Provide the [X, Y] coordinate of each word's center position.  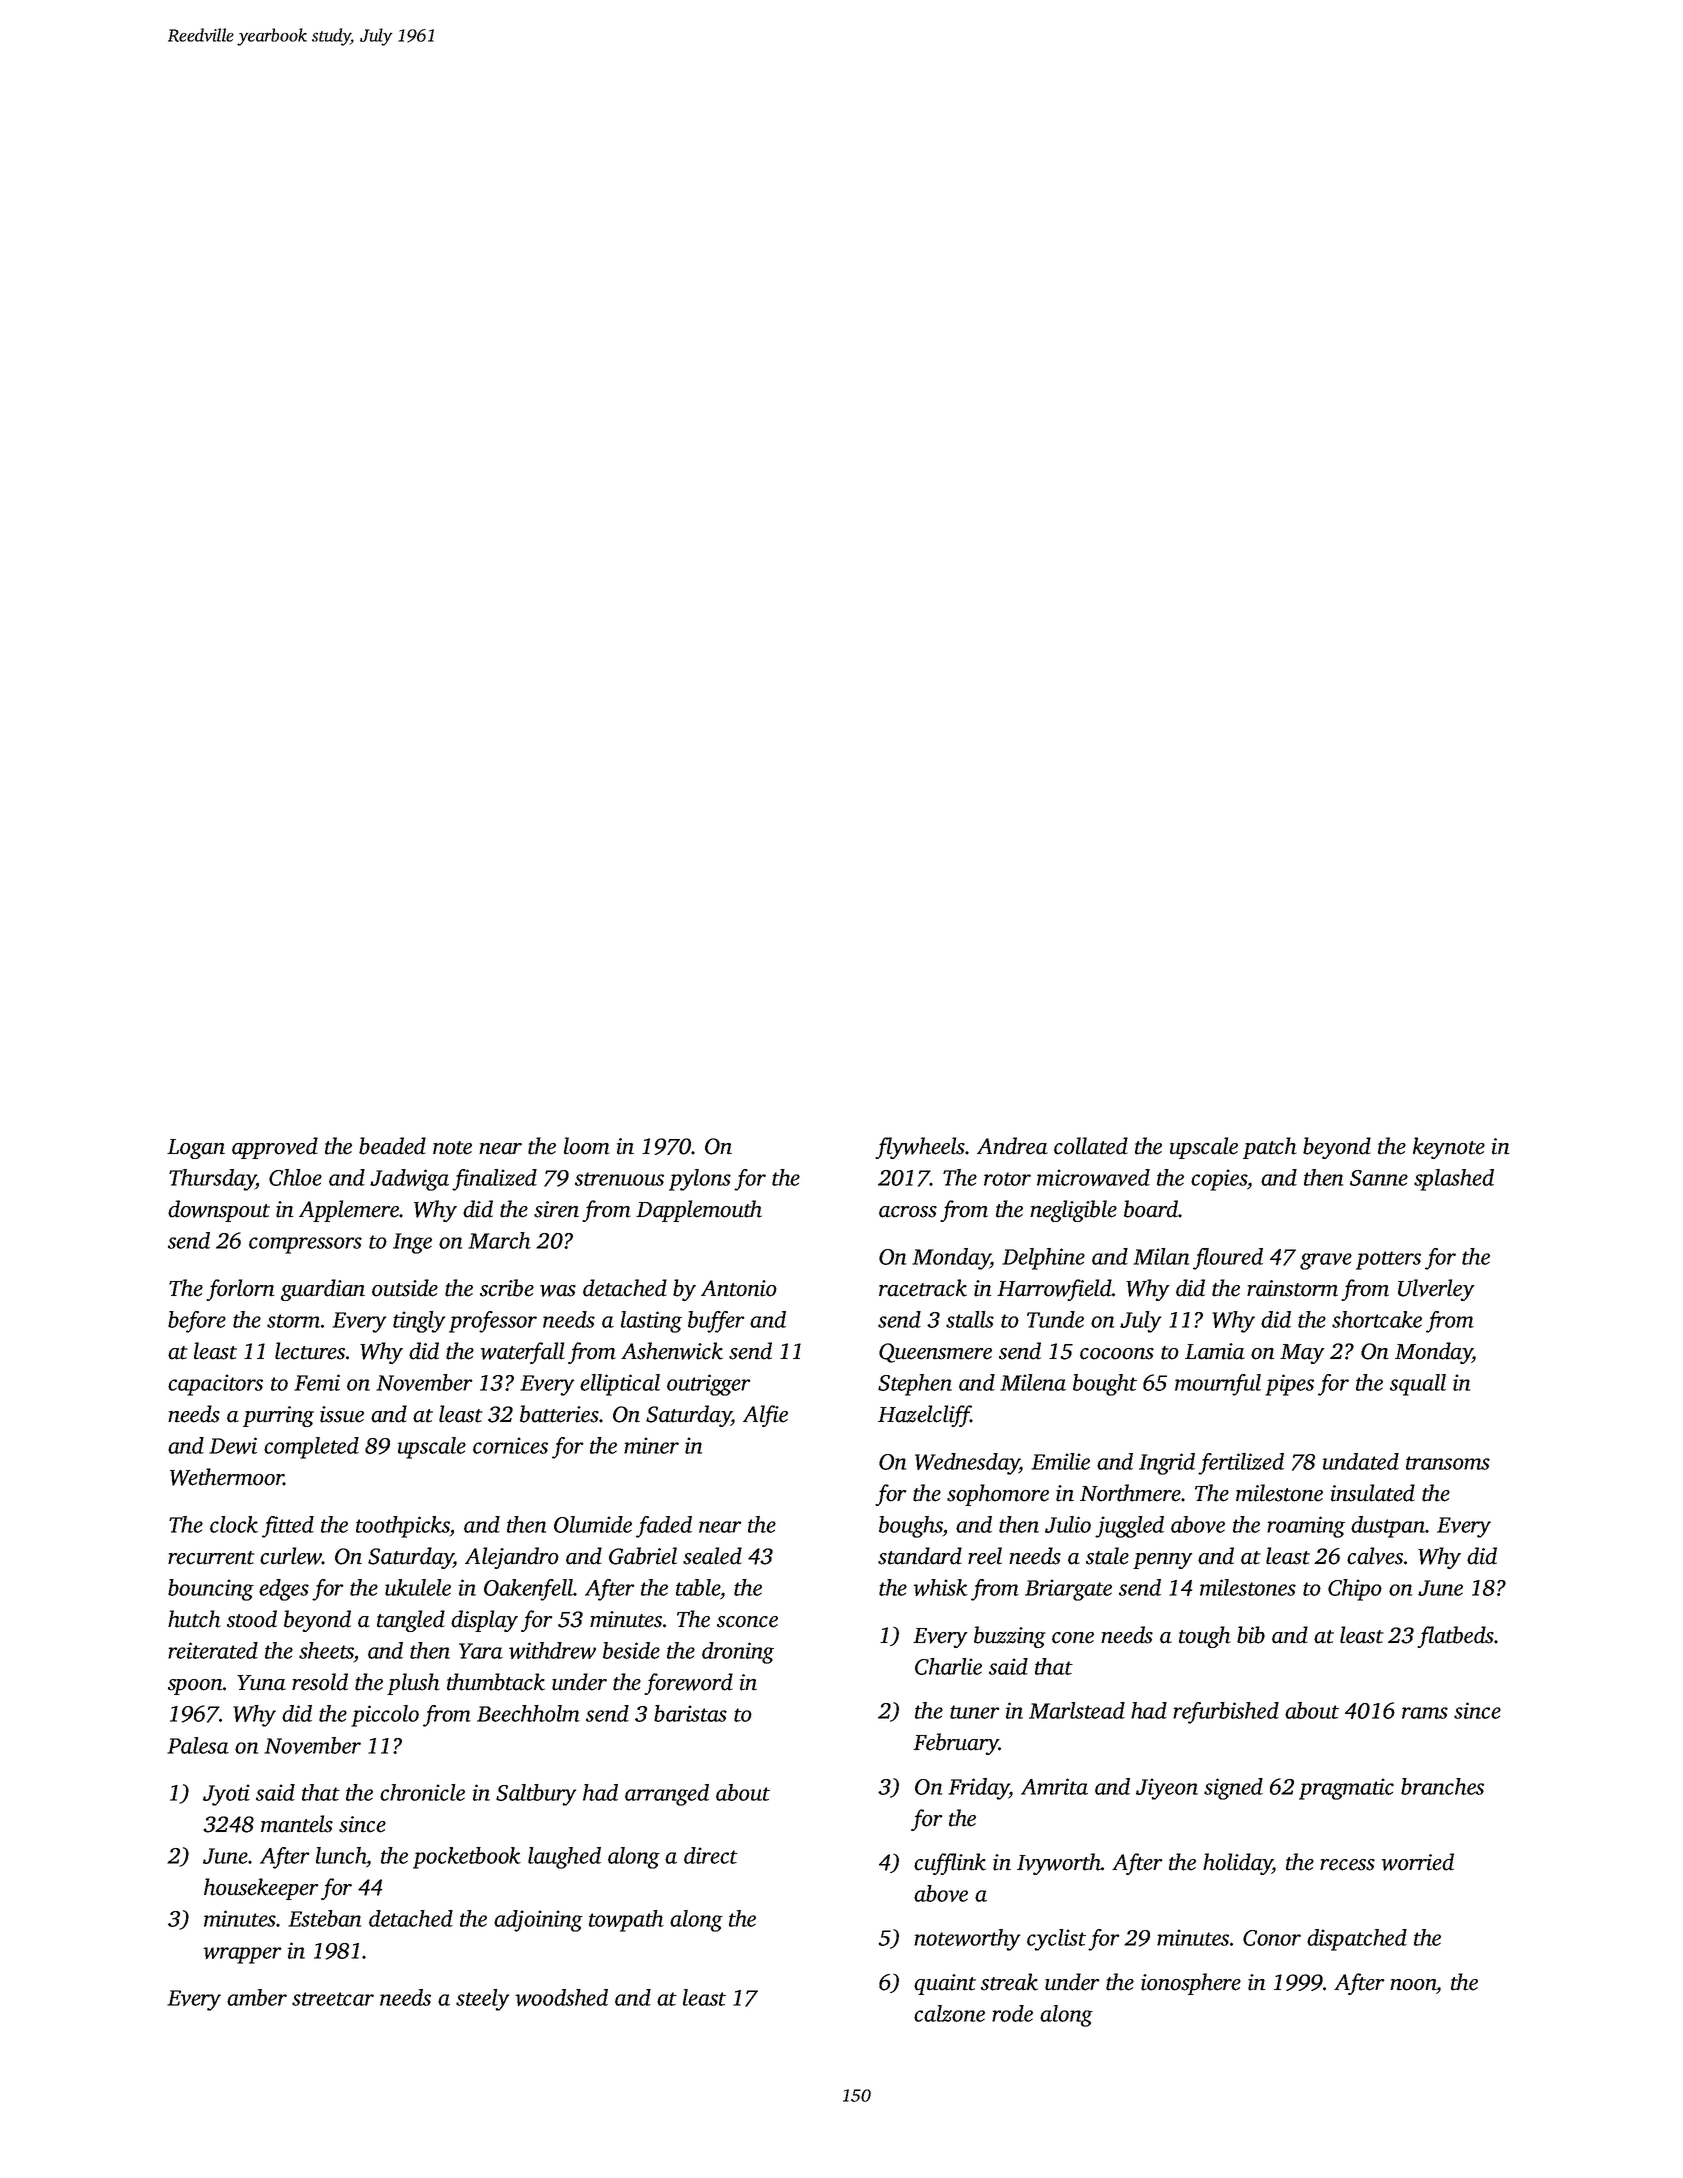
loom [587, 1146]
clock [234, 1524]
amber [257, 1997]
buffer [716, 1322]
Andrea [1012, 1146]
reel [985, 1556]
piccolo [385, 1716]
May [1302, 1354]
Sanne [1379, 1178]
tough [1205, 1637]
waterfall [523, 1353]
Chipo [1355, 1590]
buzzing [1010, 1637]
